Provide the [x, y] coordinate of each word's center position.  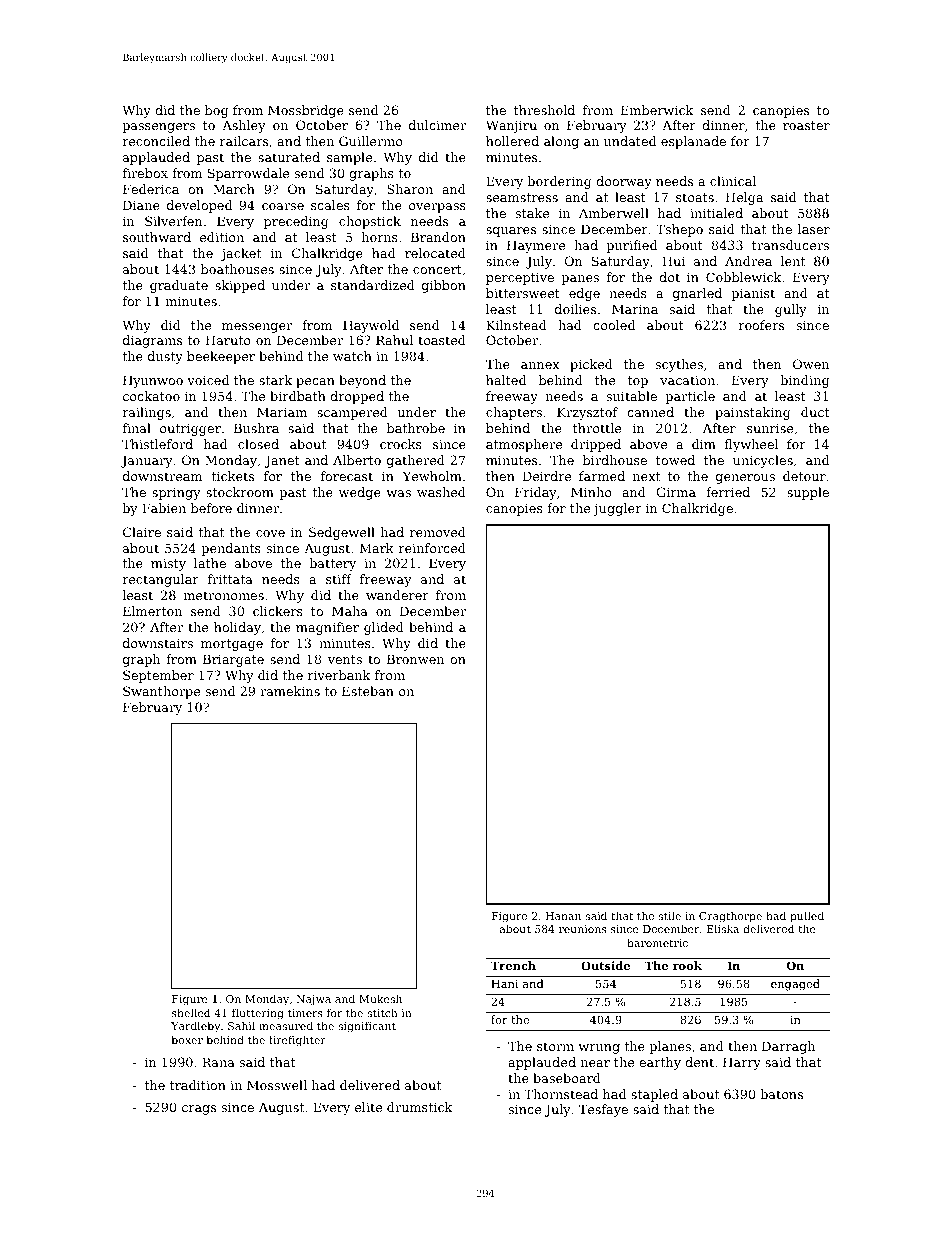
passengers [158, 128]
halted [506, 380]
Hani [504, 983]
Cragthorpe [730, 917]
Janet [282, 461]
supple [808, 493]
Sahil [241, 1025]
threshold [544, 110]
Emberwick [657, 110]
